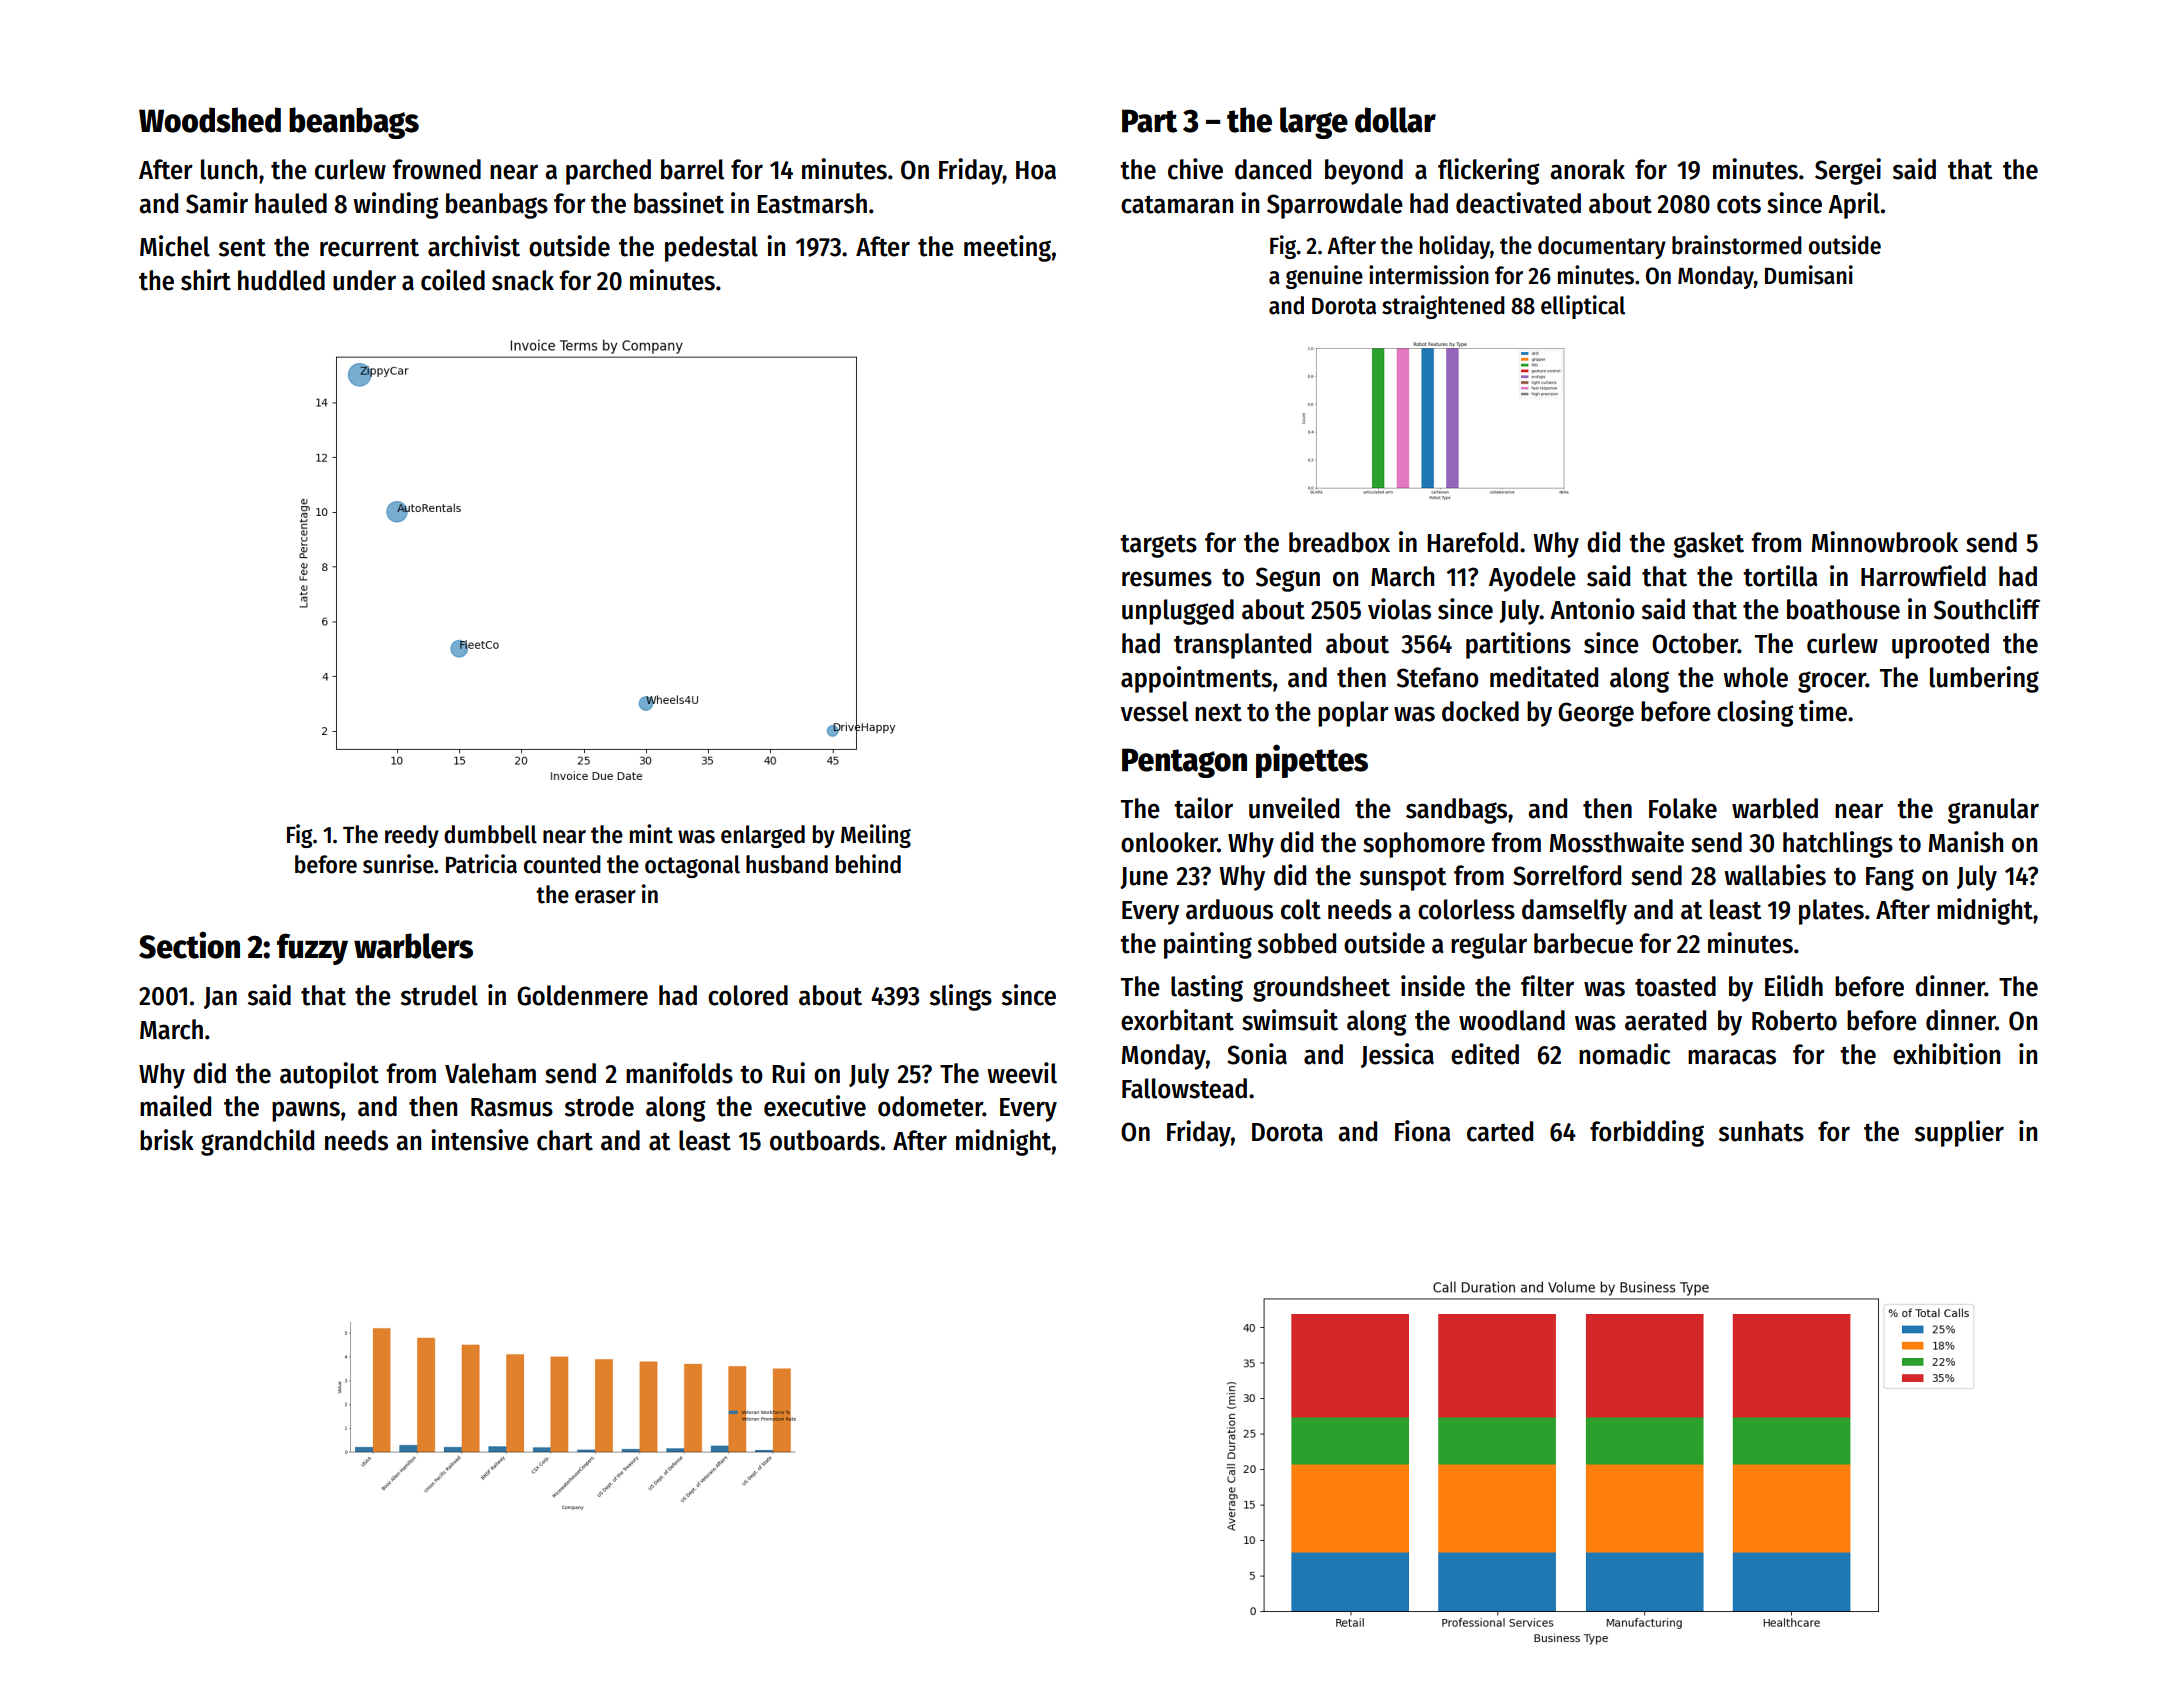 This document has height=1683, width=2178. Describe the element at coordinates (412, 836) in the document. I see `reedy` at that location.
